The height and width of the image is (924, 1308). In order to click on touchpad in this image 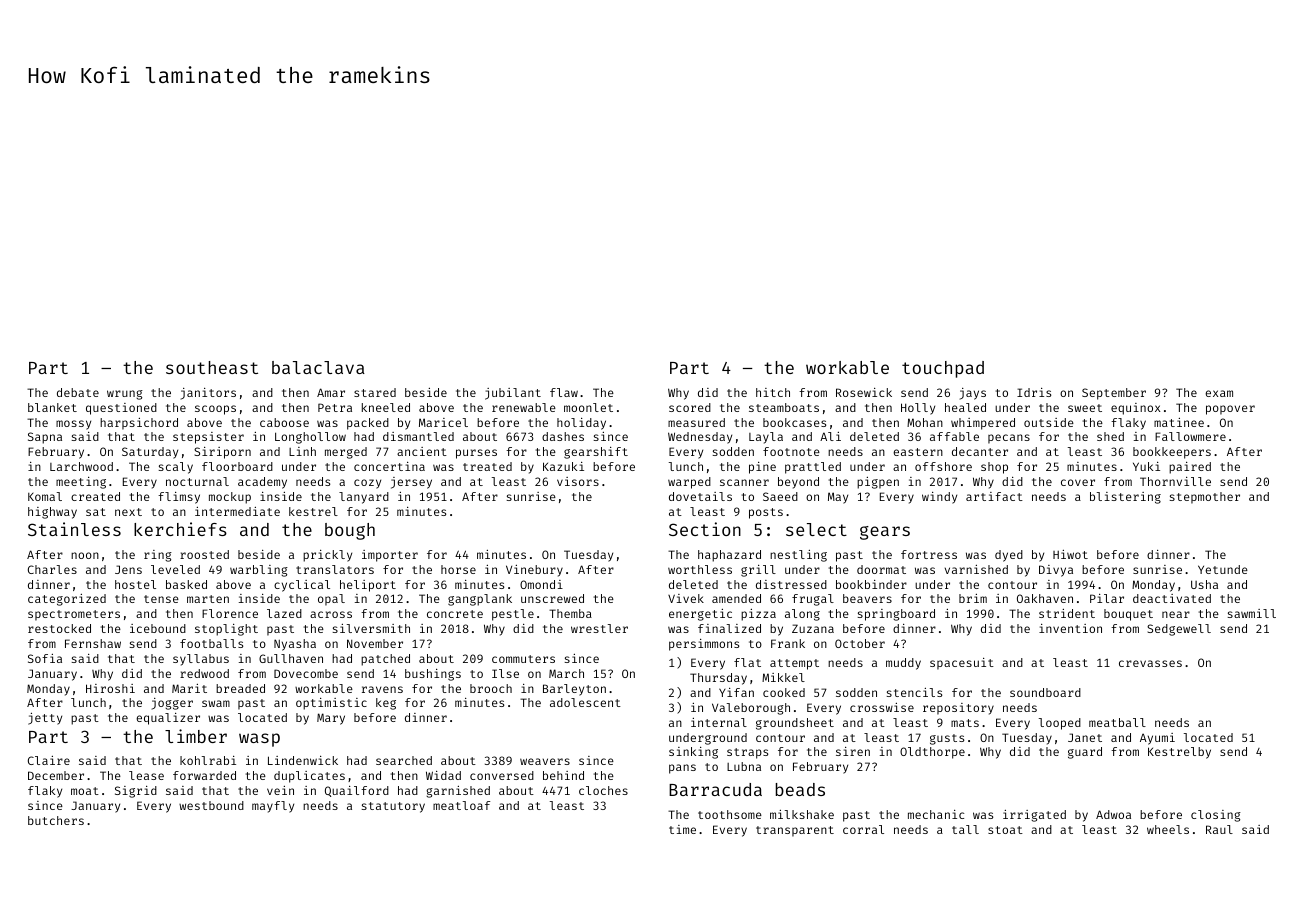, I will do `click(943, 369)`.
